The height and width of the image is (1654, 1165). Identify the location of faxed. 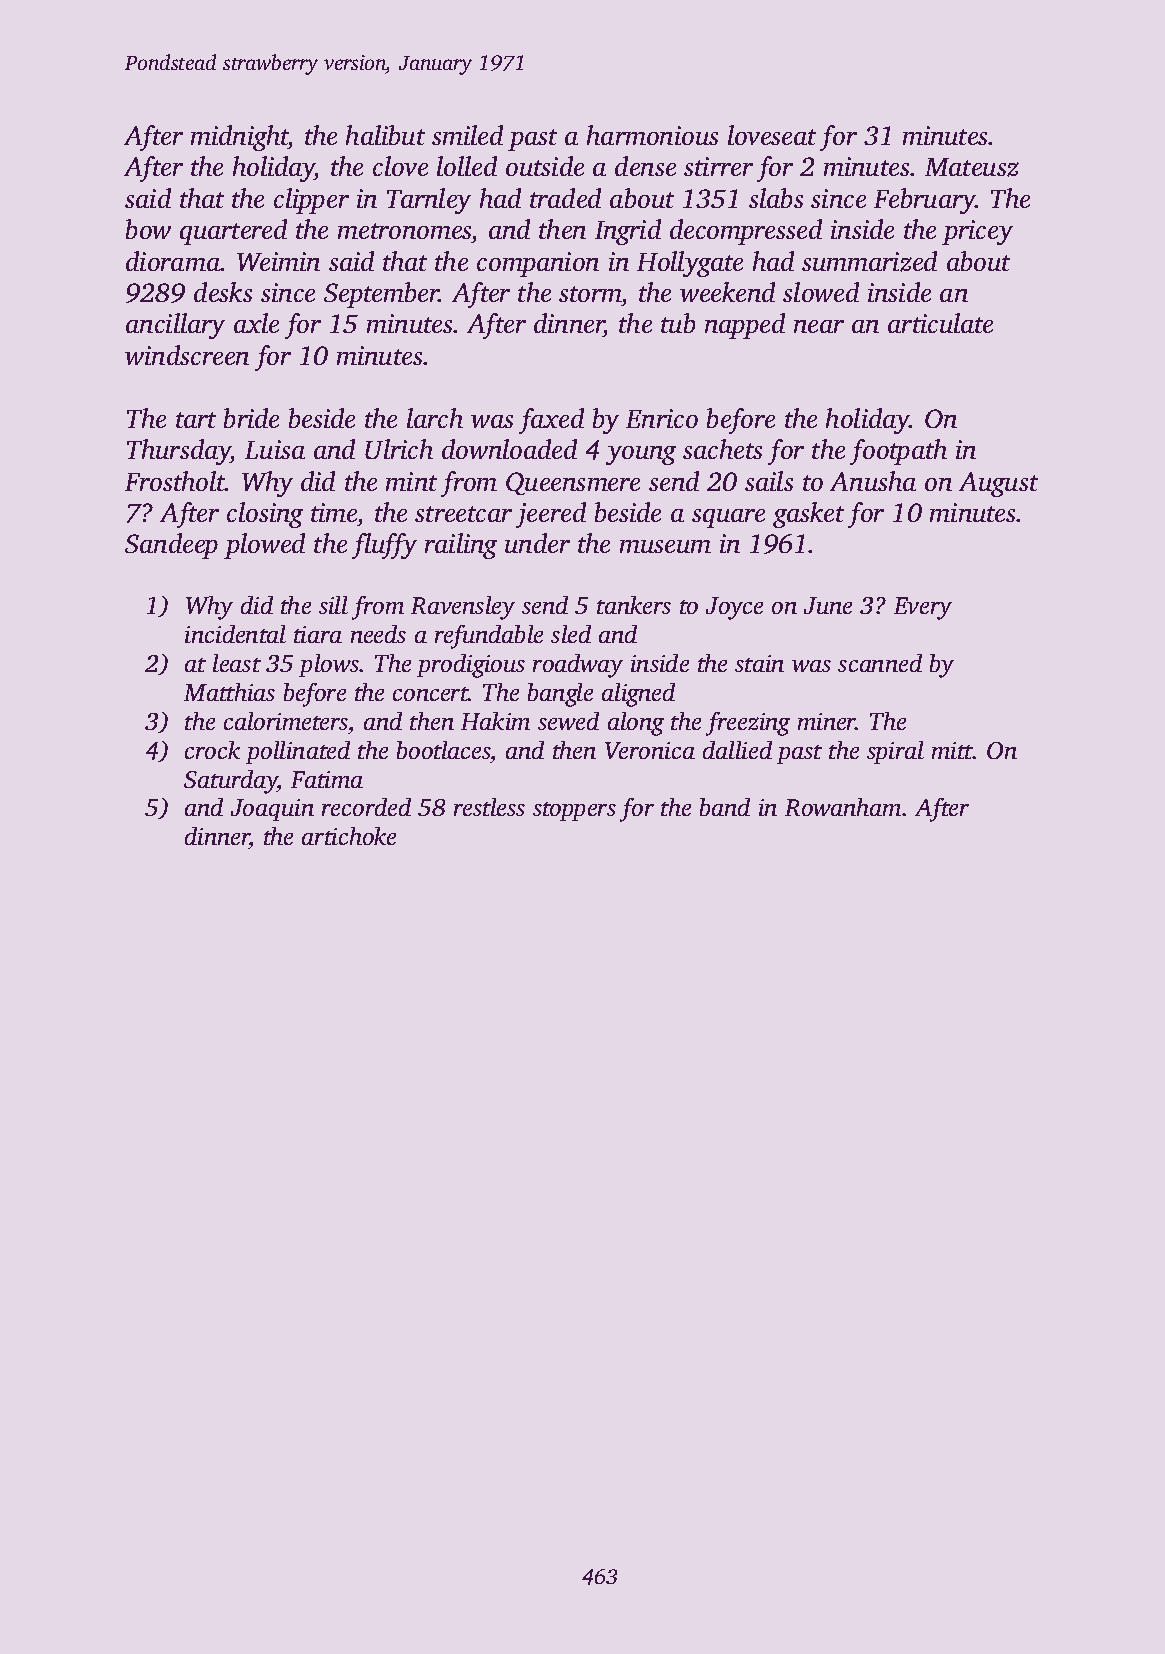
(551, 421).
